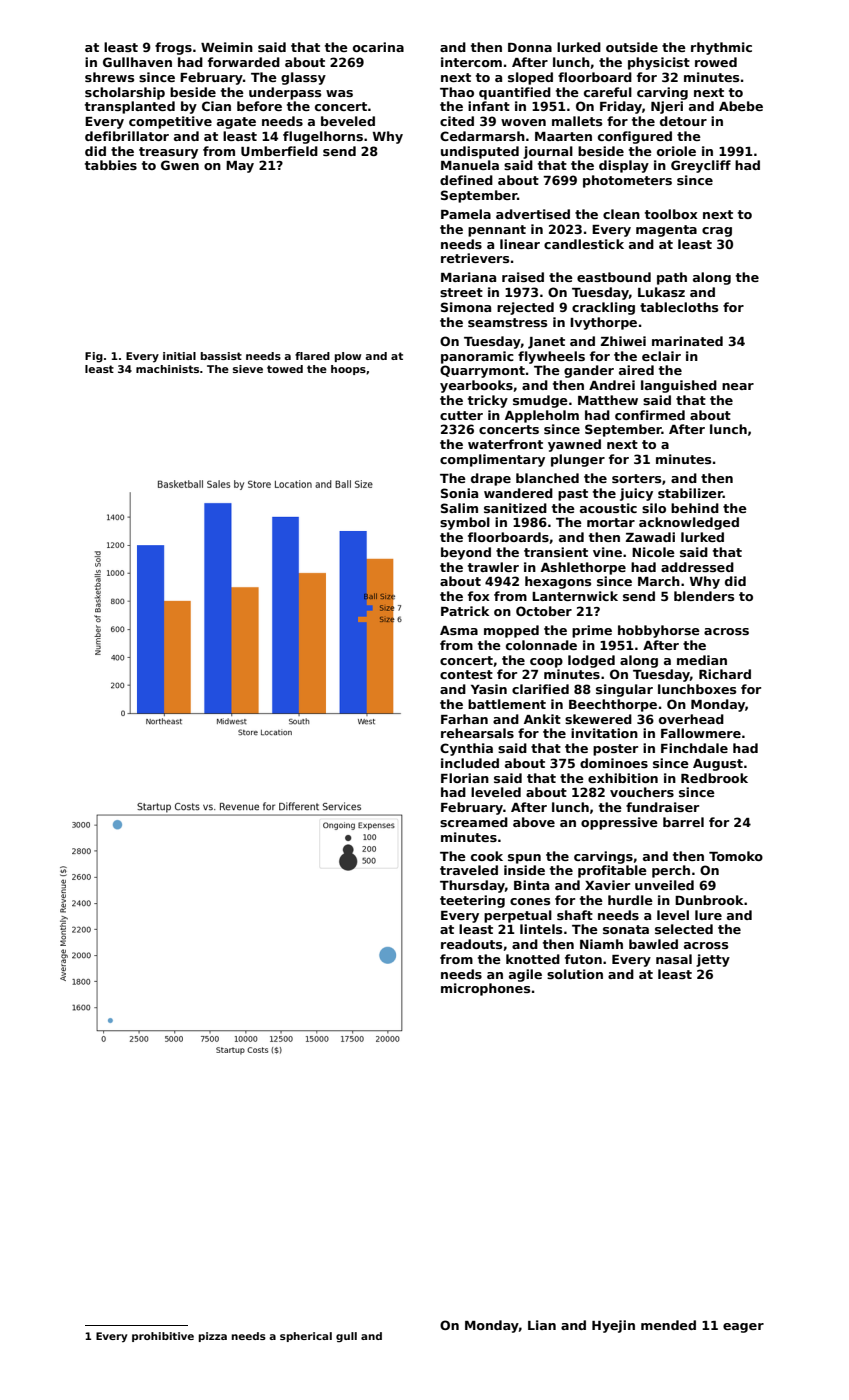 The height and width of the image is (1400, 849). What do you see at coordinates (530, 47) in the image?
I see `Donna` at bounding box center [530, 47].
